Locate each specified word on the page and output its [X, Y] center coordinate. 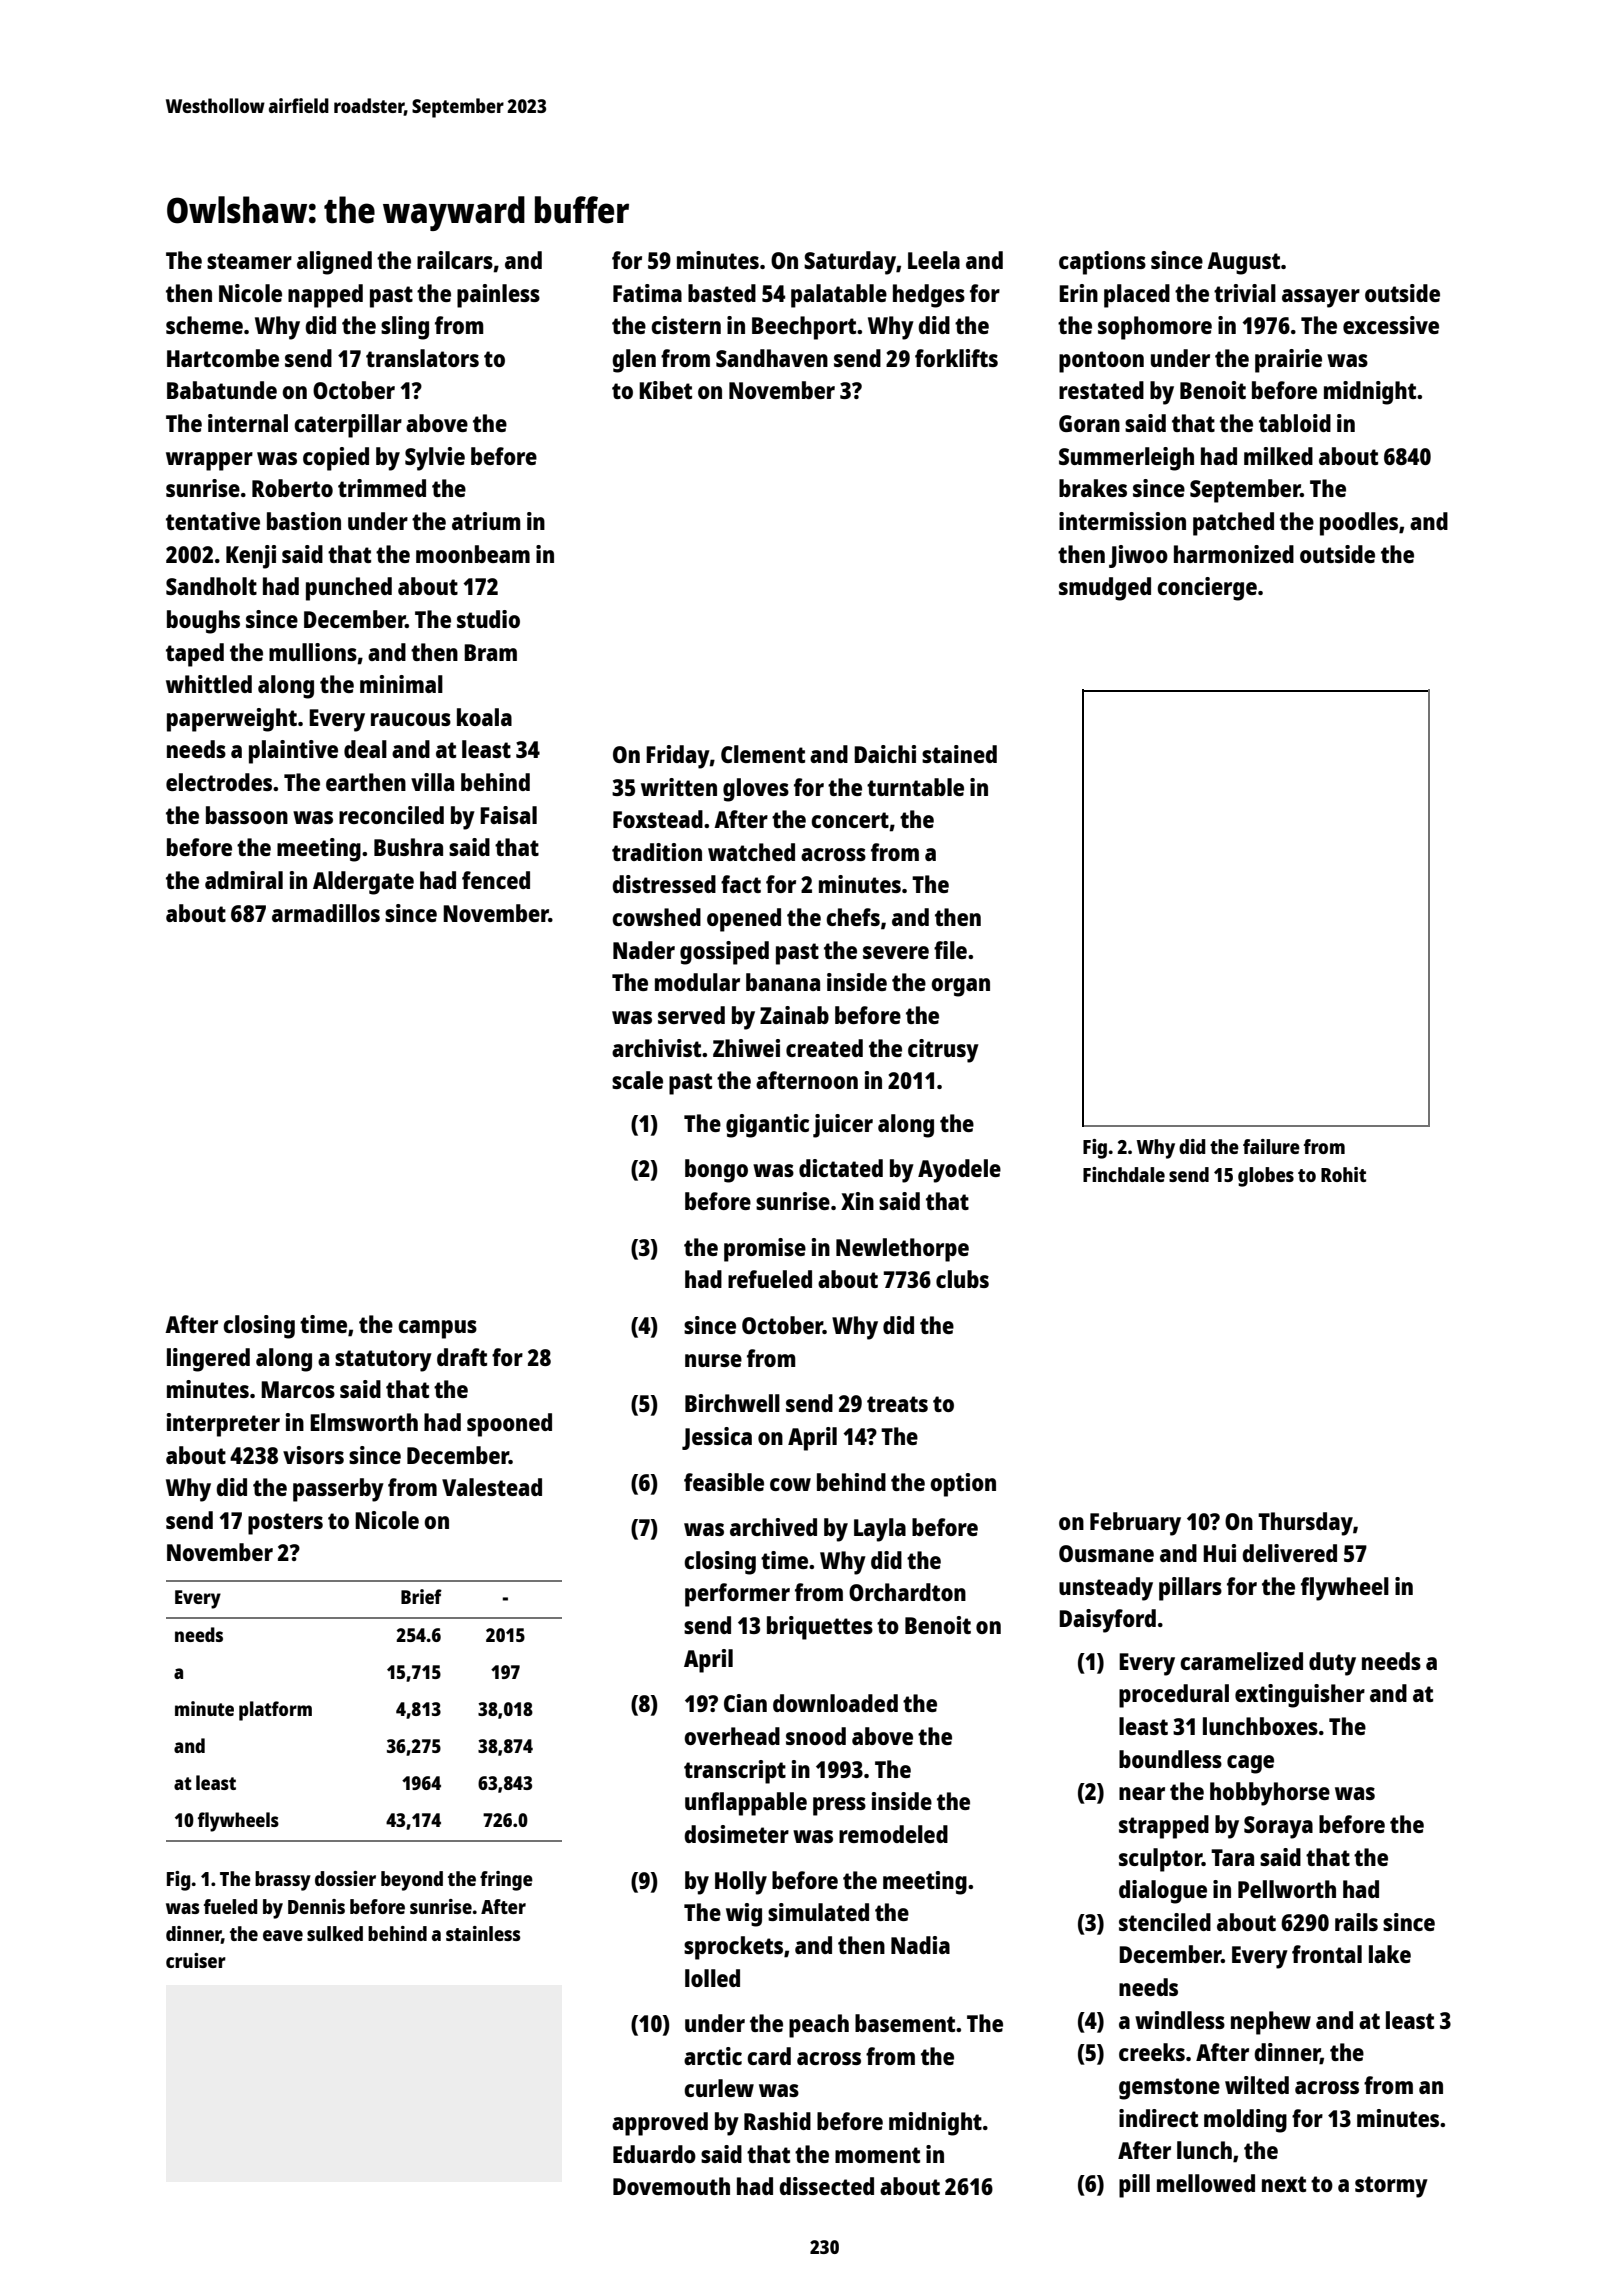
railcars [455, 260]
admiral [244, 880]
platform [275, 1711]
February [1135, 1524]
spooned [509, 1425]
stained [959, 754]
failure [1271, 1146]
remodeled [893, 1834]
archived [773, 1527]
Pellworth [1287, 1889]
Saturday [850, 263]
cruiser [196, 1960]
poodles [1359, 524]
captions [1102, 263]
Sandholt [211, 586]
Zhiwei [746, 1048]
